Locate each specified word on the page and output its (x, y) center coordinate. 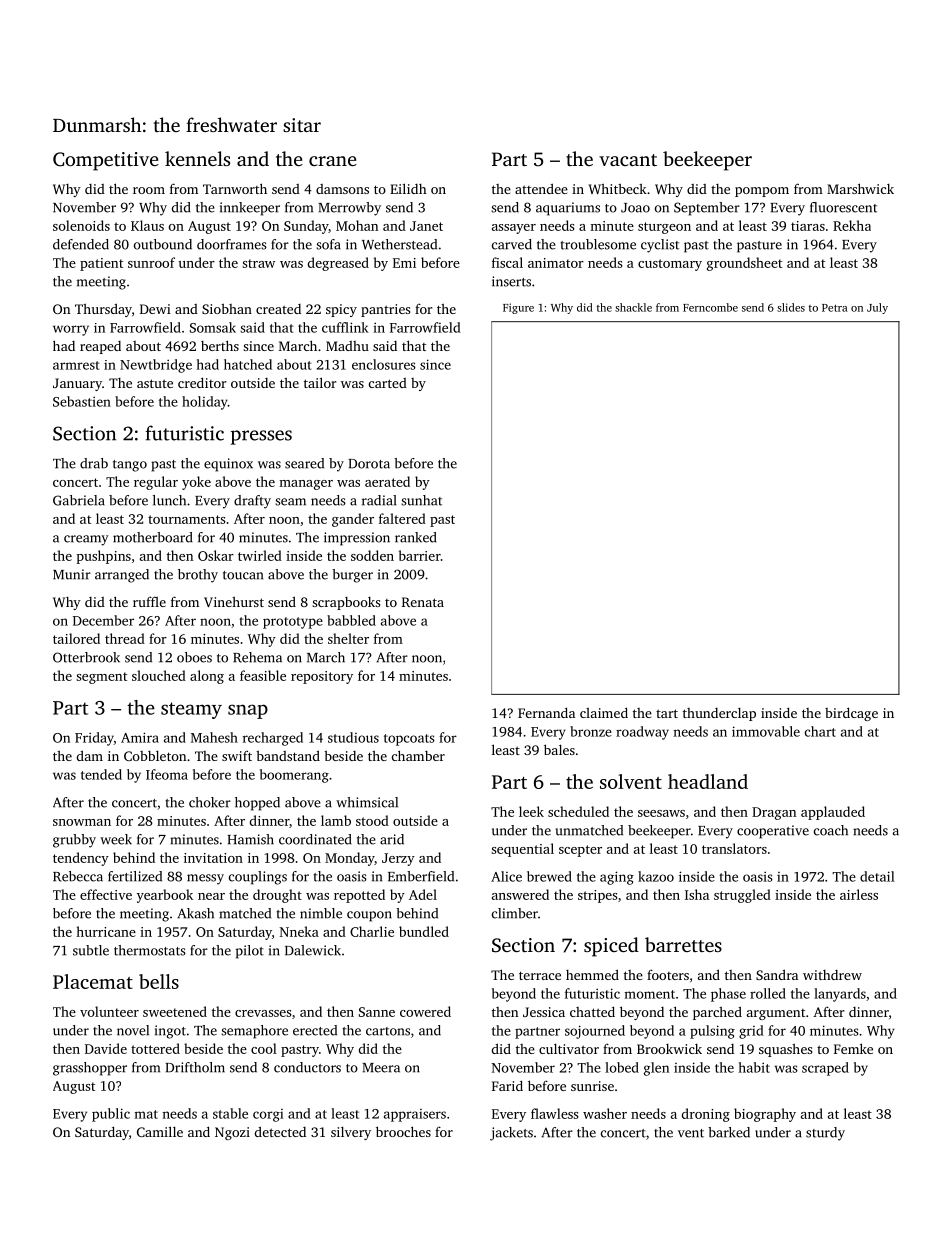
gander (353, 520)
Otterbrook (86, 657)
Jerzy (398, 859)
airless (859, 894)
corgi (268, 1115)
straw (258, 263)
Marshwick (860, 188)
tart (667, 713)
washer (605, 1113)
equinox (228, 465)
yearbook (165, 896)
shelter (348, 638)
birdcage (851, 714)
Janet (426, 226)
